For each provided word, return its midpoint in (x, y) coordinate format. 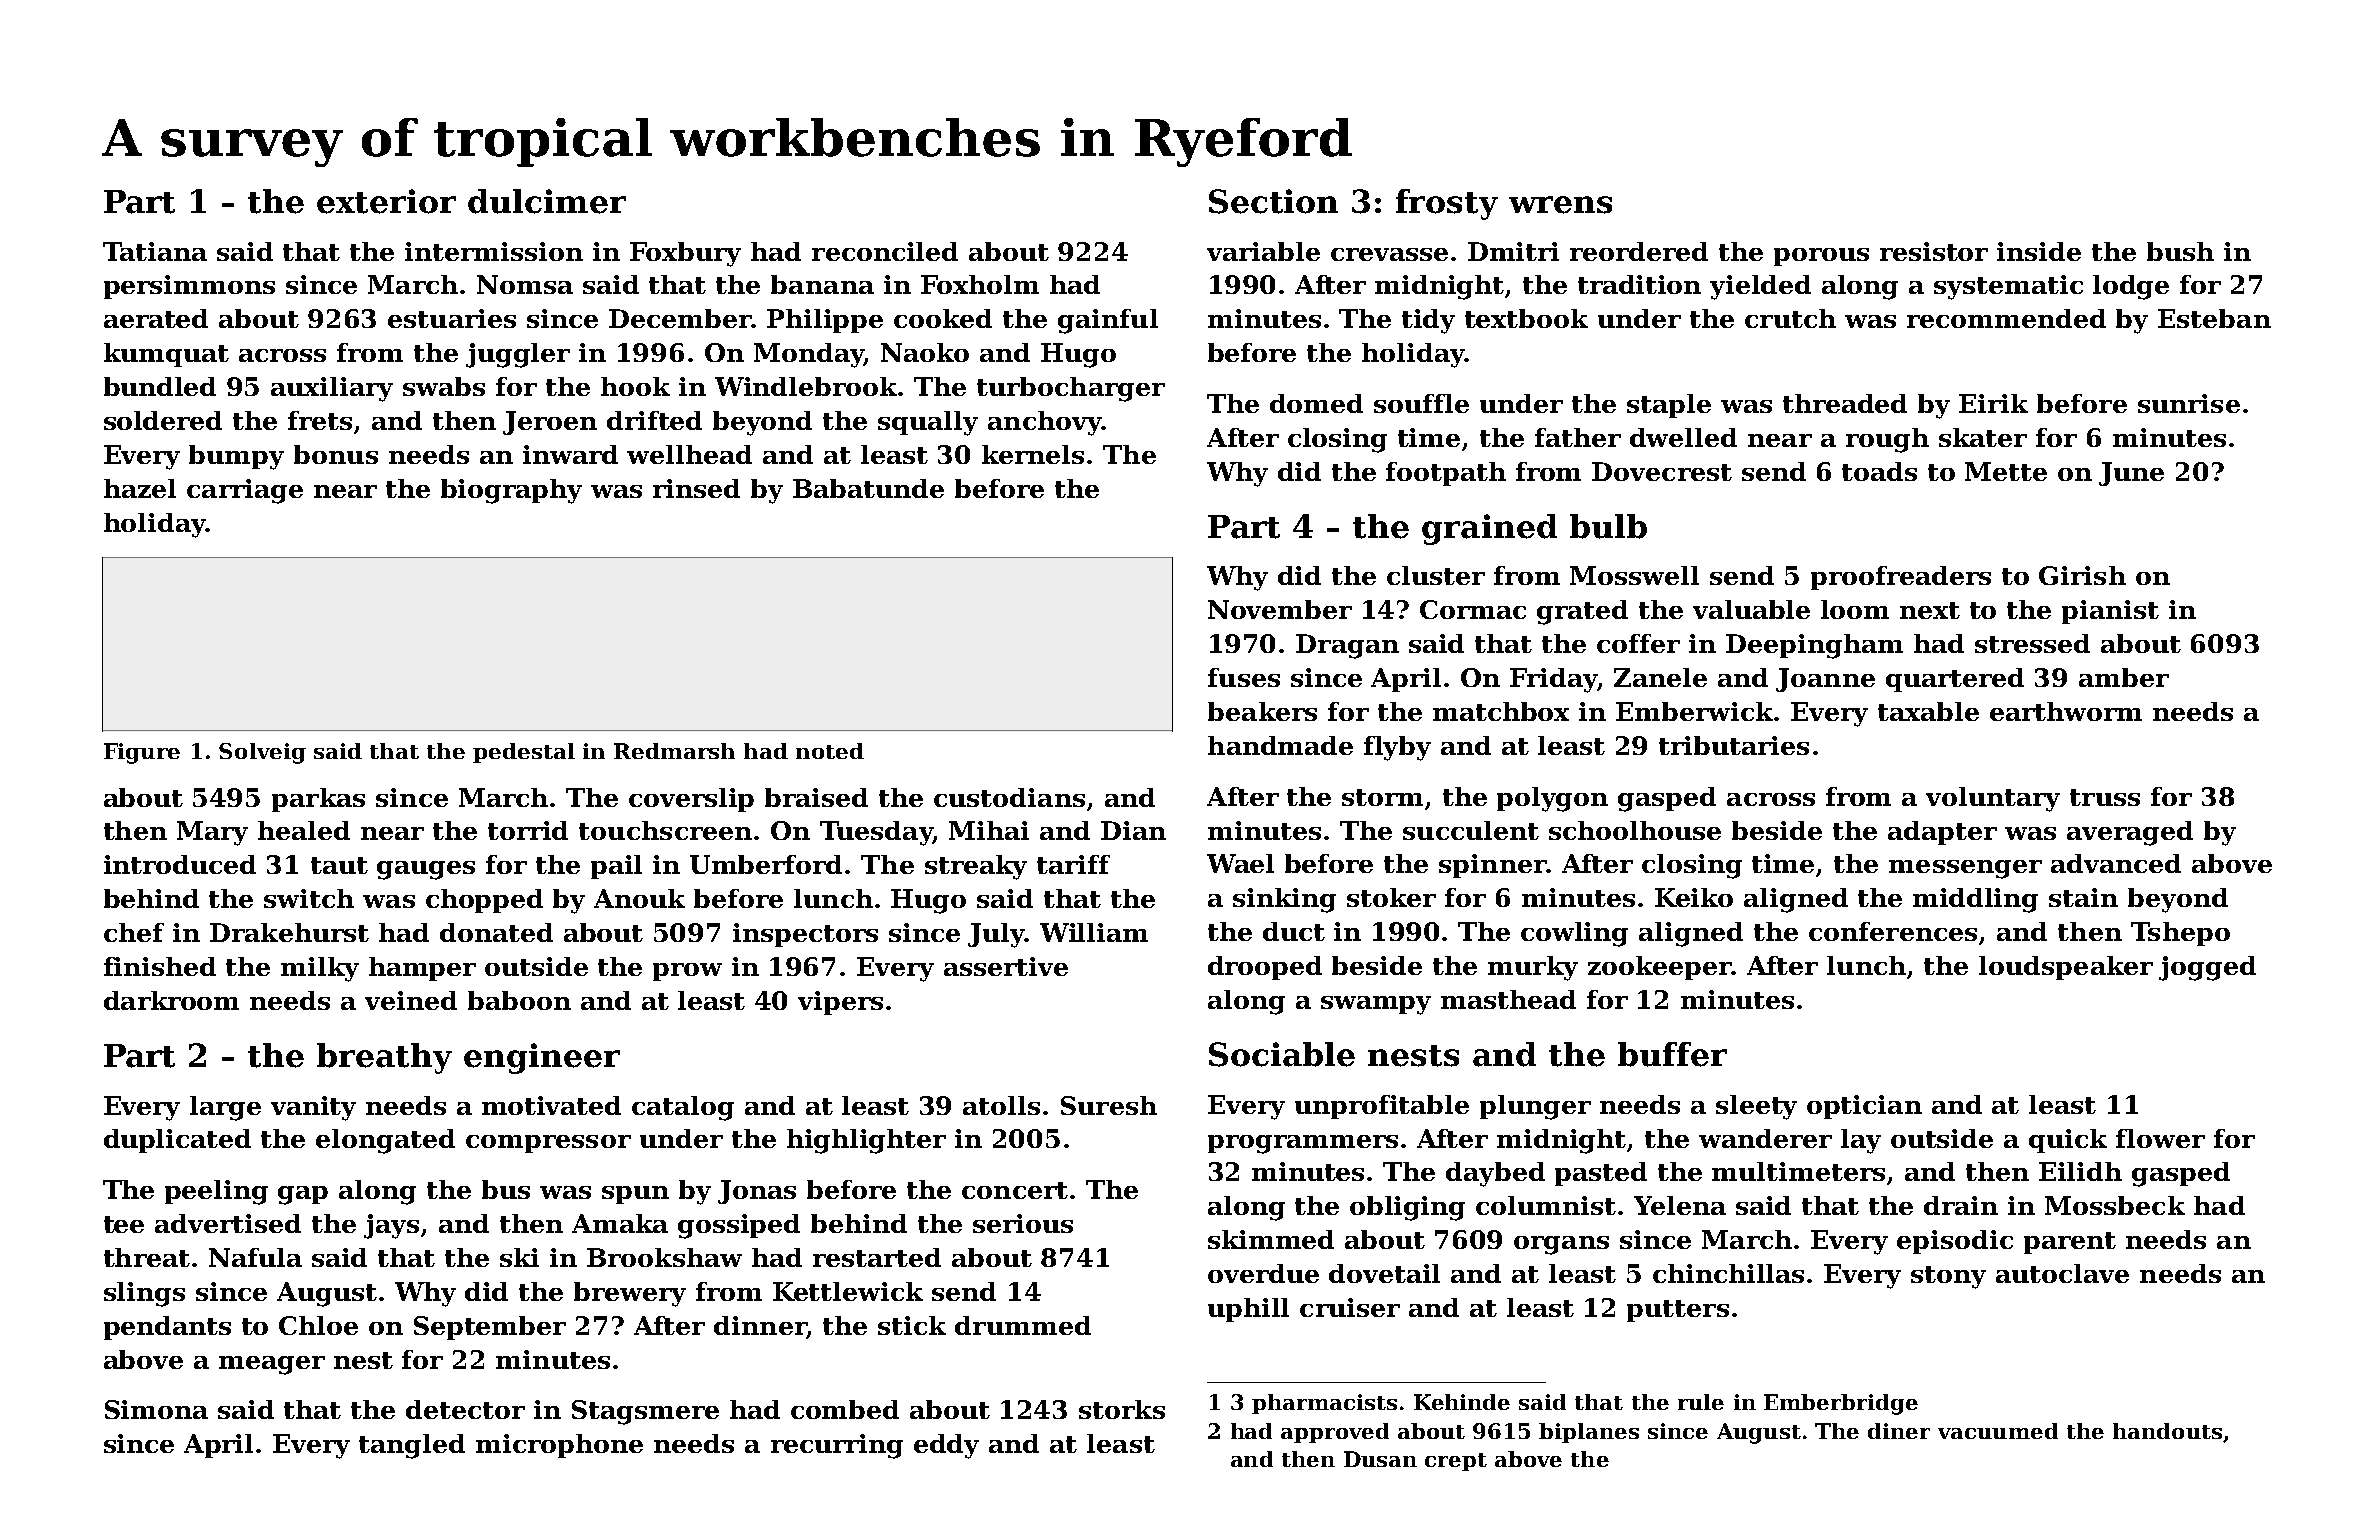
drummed (1023, 1325)
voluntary (1993, 799)
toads (1879, 471)
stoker (1391, 897)
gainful (1108, 321)
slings (144, 1294)
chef (134, 932)
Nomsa (525, 284)
